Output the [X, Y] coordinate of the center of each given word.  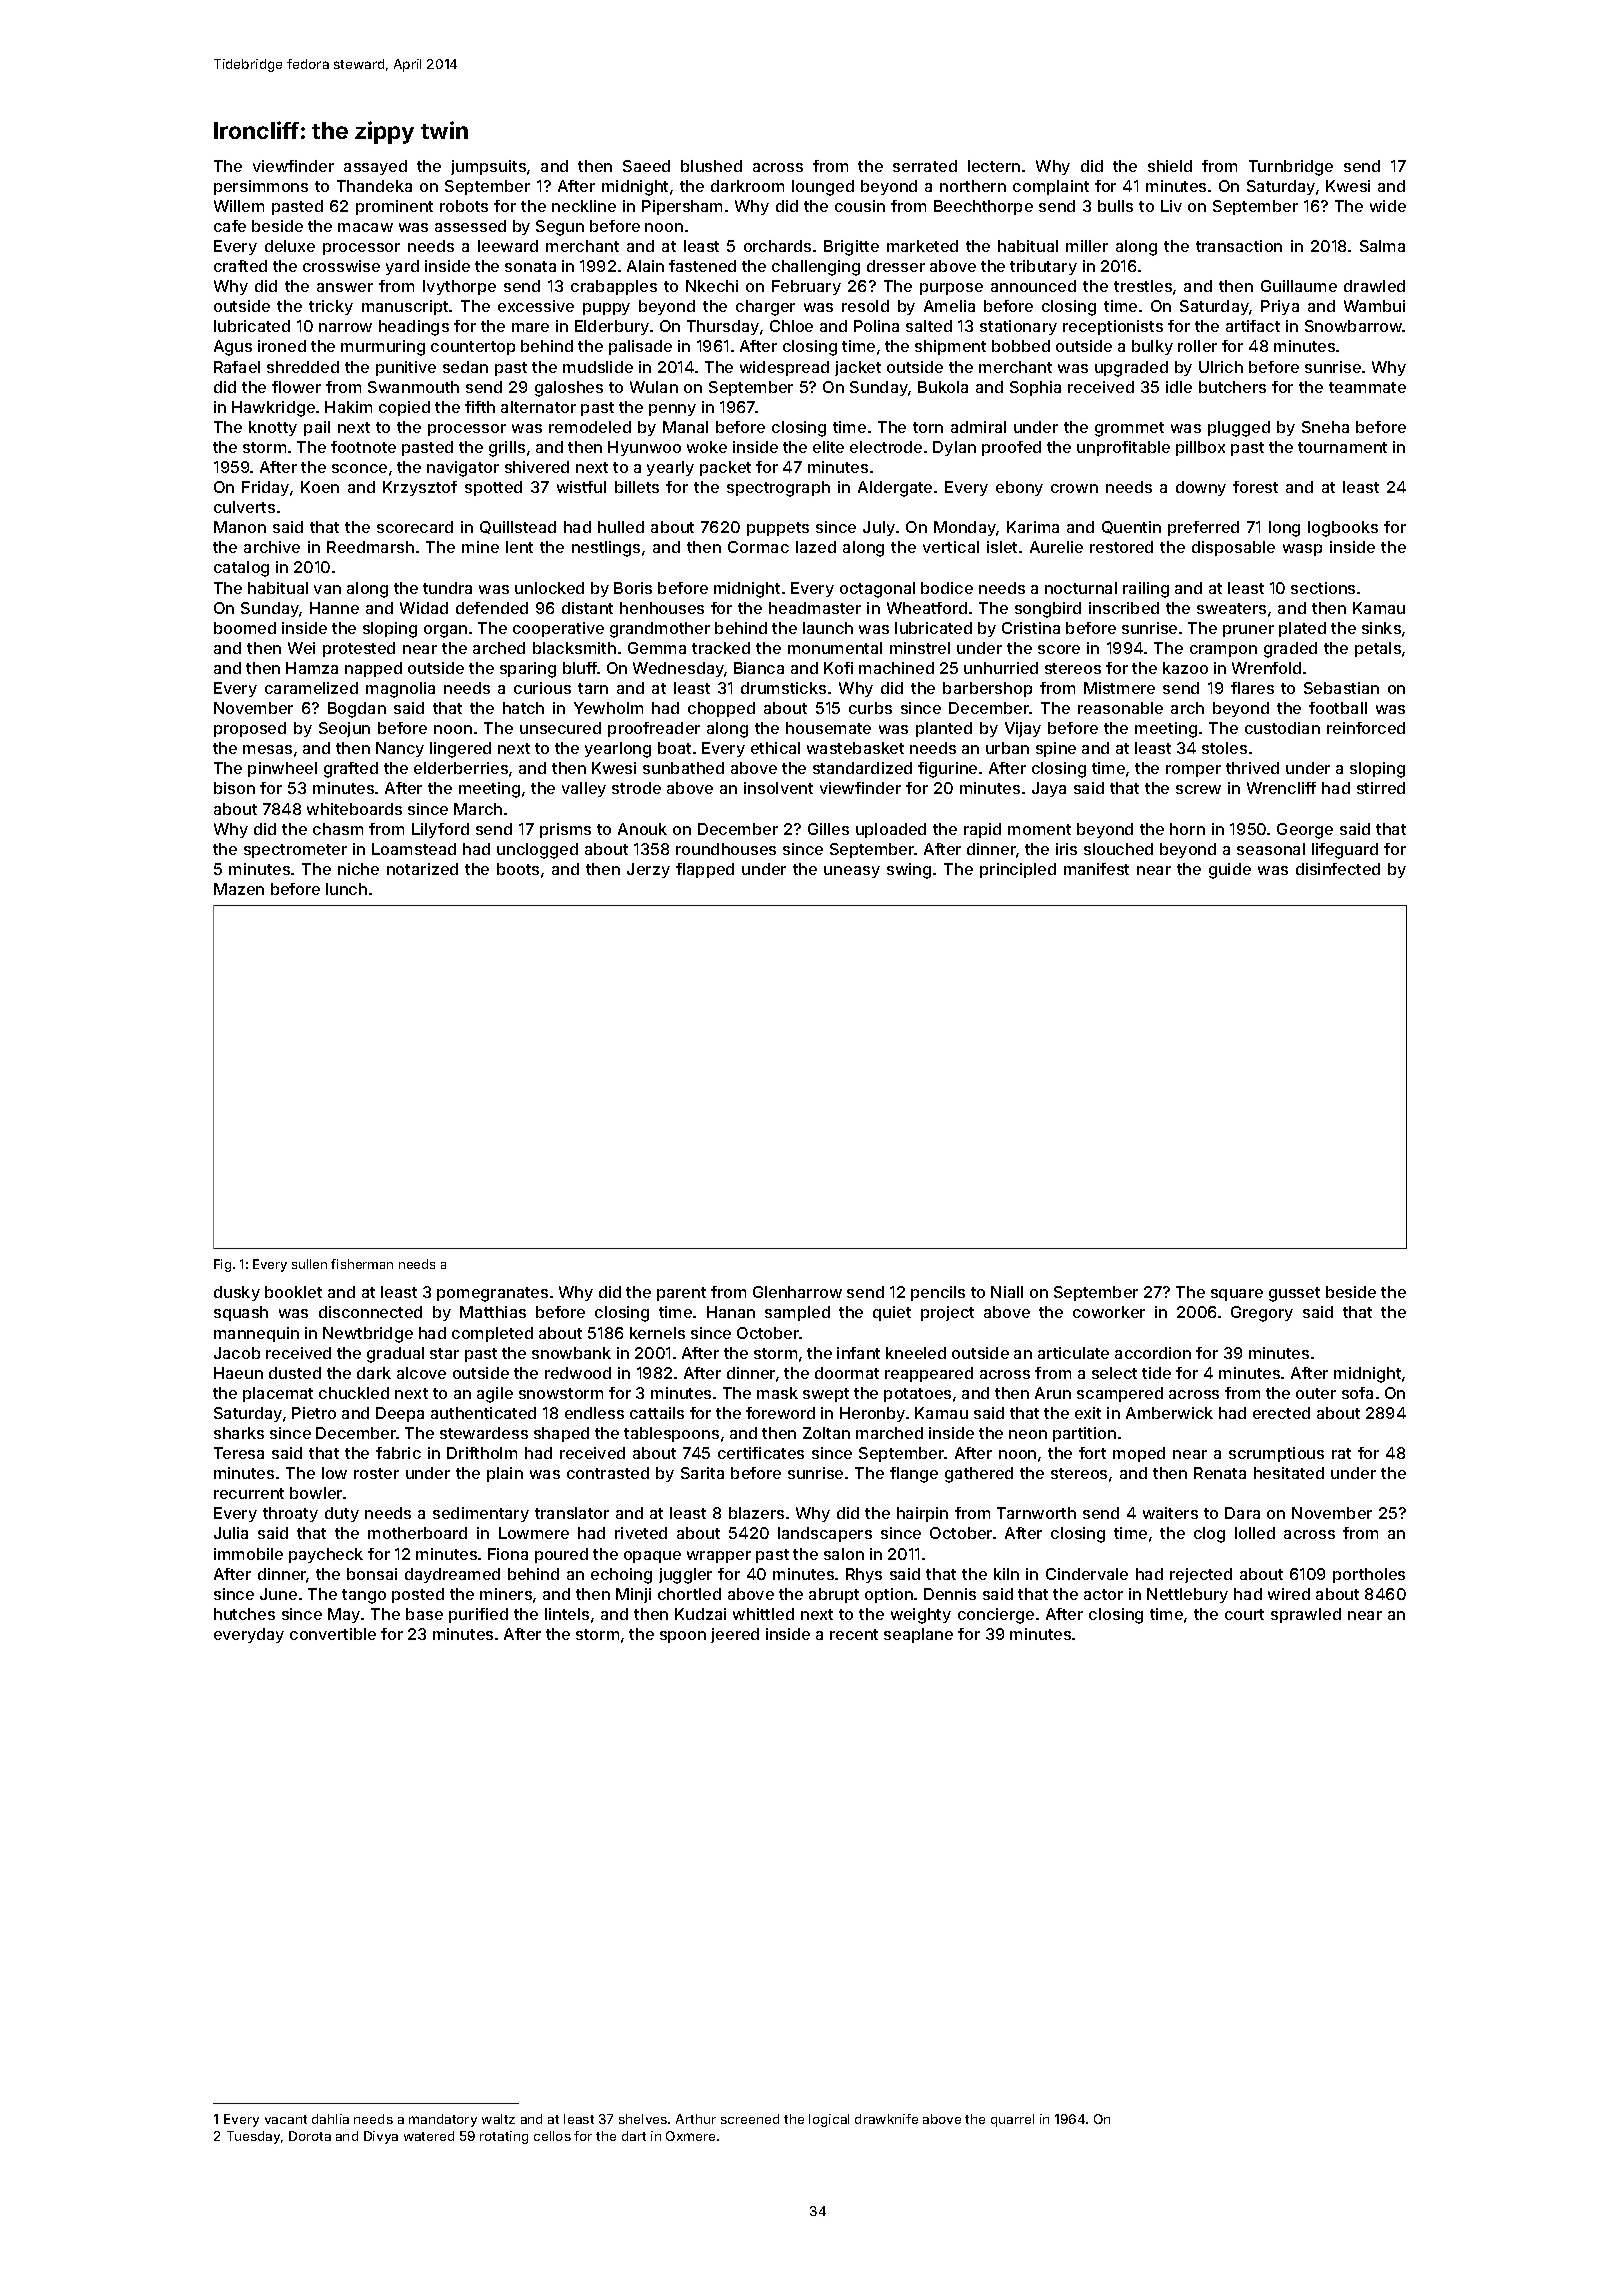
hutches [244, 1614]
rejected [1201, 1575]
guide [1230, 871]
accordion [1153, 1353]
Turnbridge [1291, 168]
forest [1255, 487]
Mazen [239, 889]
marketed [922, 246]
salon [844, 1554]
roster [376, 1473]
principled [1018, 870]
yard [402, 267]
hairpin [922, 1514]
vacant [286, 2119]
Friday [265, 488]
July [879, 528]
